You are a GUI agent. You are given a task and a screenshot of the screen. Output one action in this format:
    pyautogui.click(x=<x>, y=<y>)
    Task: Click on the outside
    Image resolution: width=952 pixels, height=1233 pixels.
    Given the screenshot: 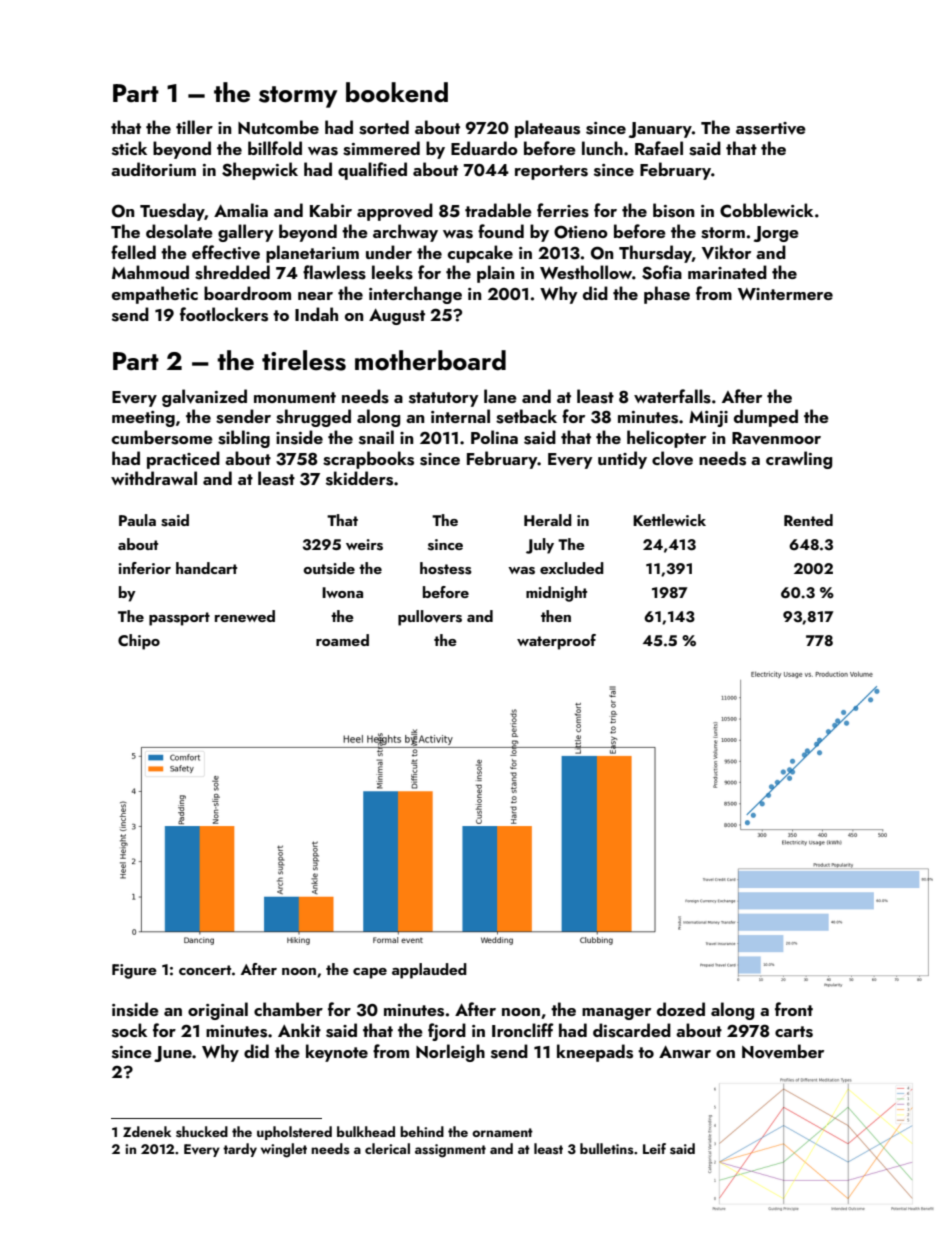 What is the action you would take?
    pyautogui.click(x=329, y=568)
